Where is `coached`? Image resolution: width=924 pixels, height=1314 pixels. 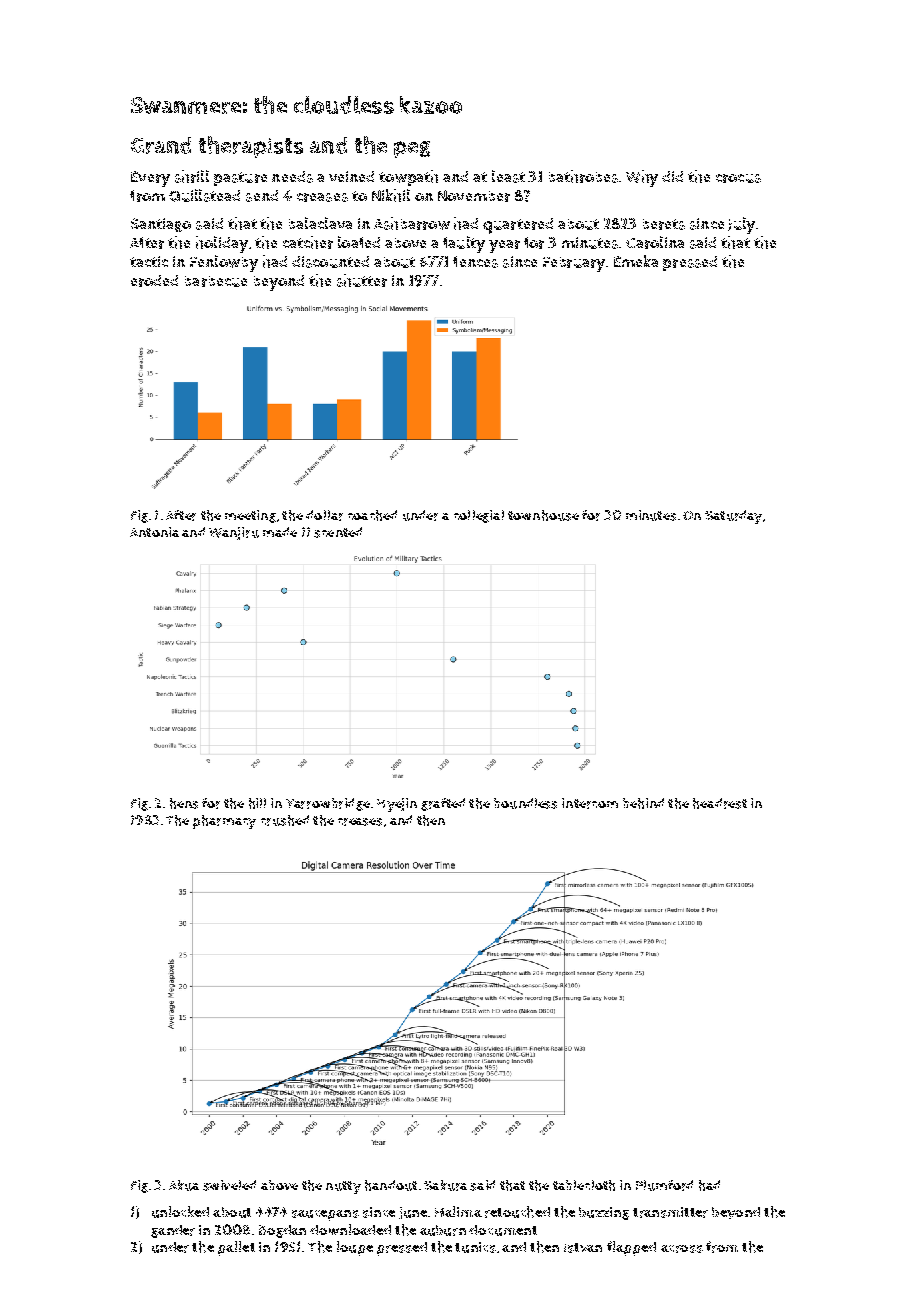
coached is located at coordinates (372, 515).
